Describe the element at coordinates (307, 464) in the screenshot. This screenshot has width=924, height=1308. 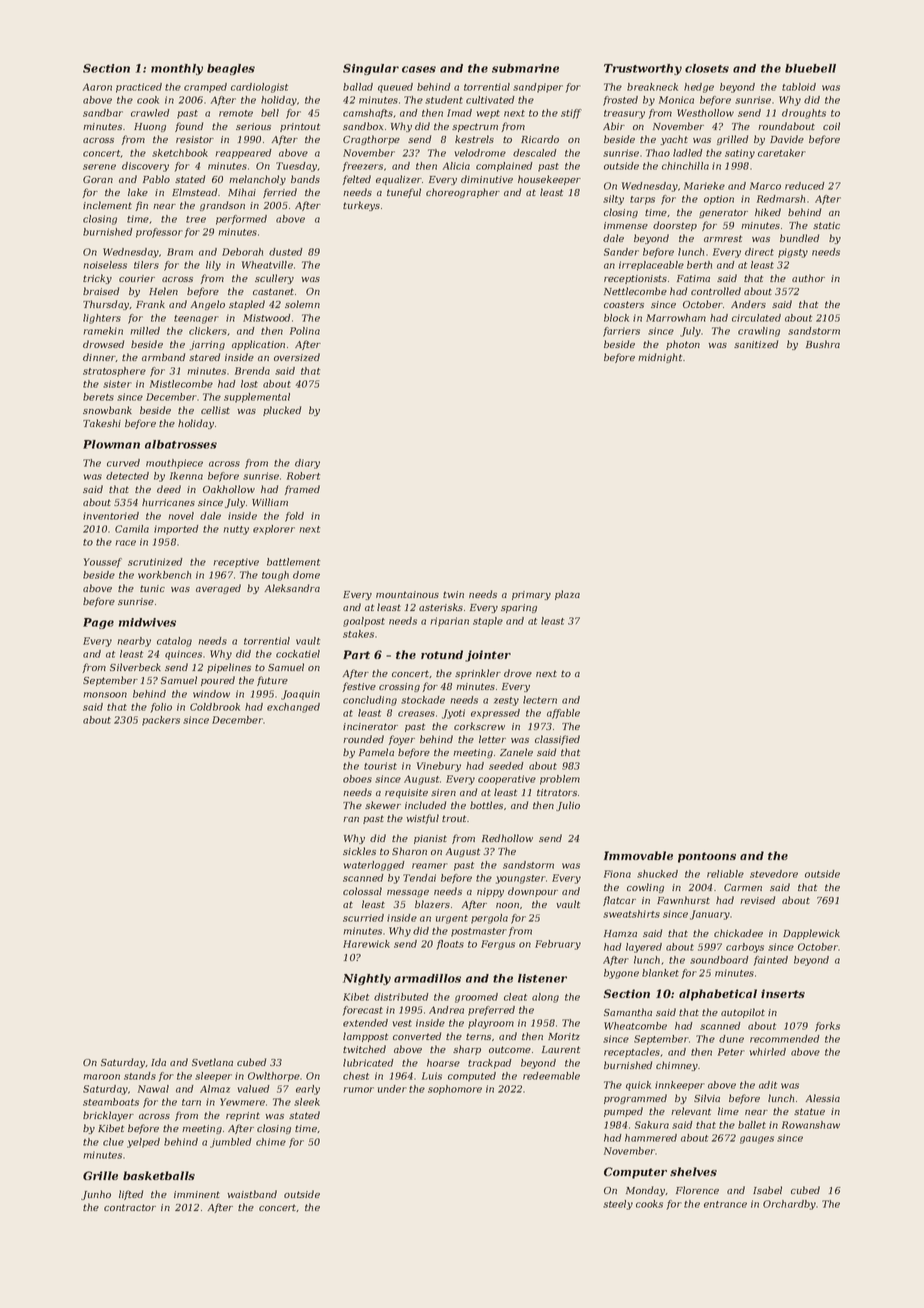
I see `diary` at that location.
